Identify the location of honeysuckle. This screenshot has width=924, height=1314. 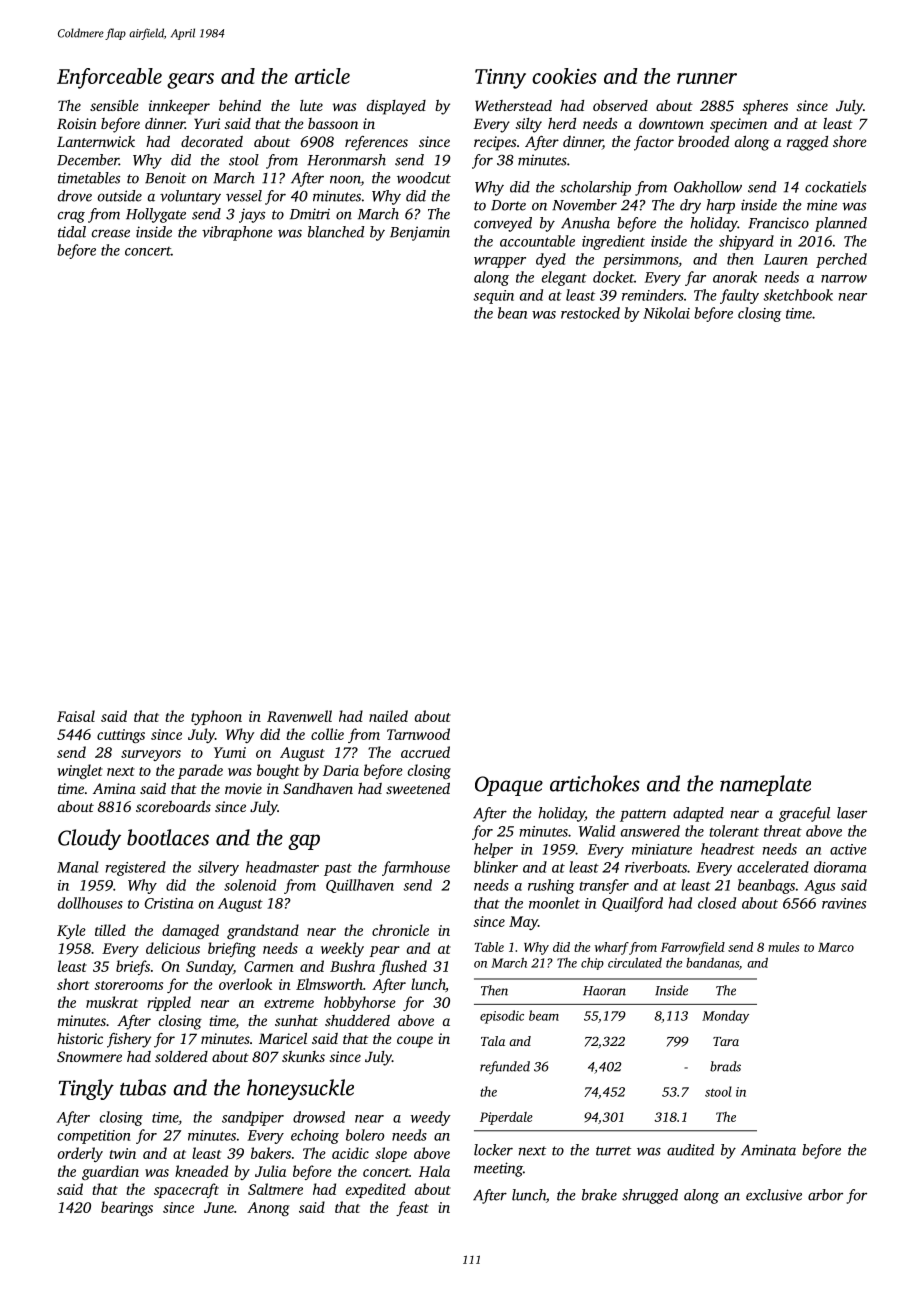
(300, 1089).
